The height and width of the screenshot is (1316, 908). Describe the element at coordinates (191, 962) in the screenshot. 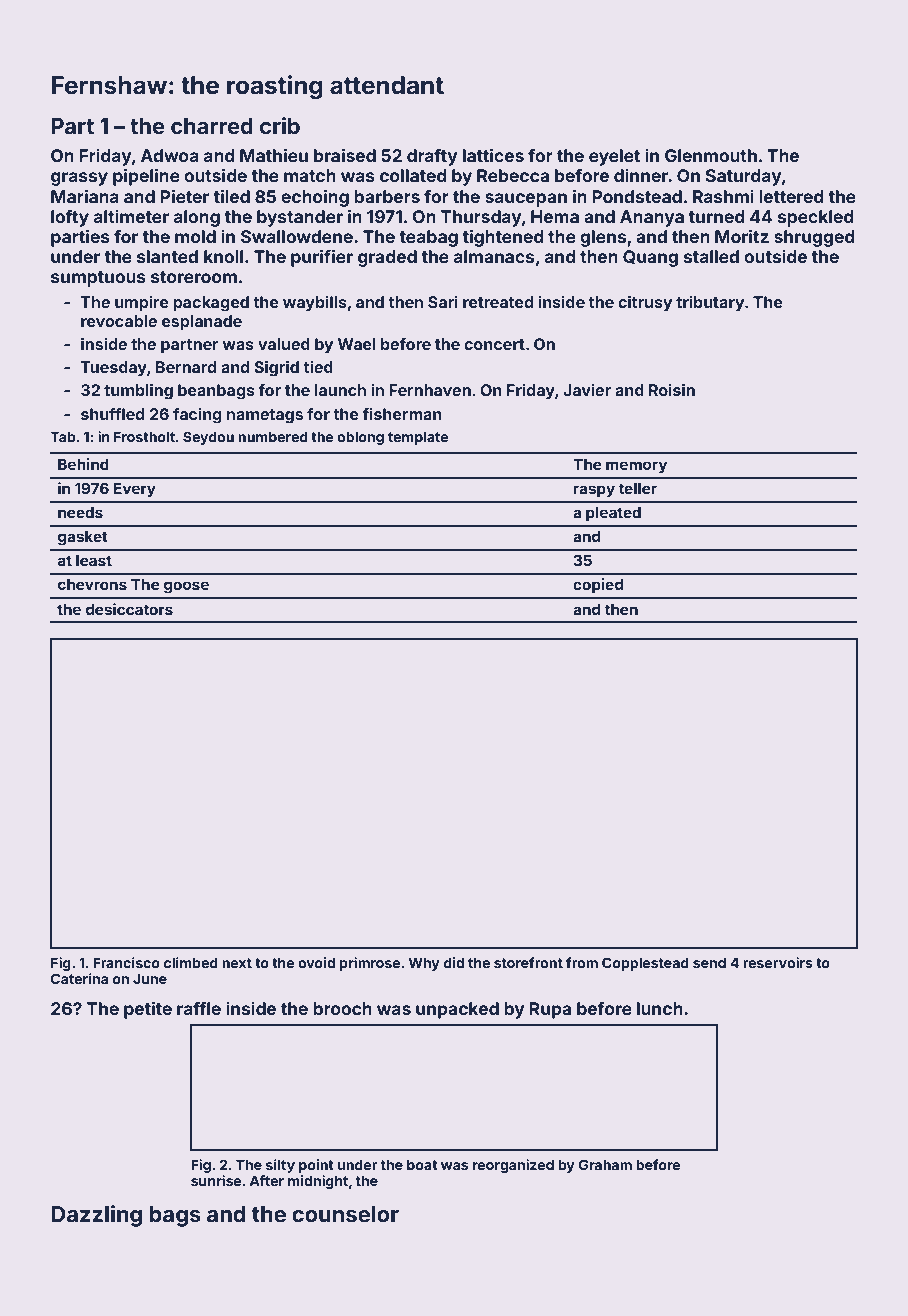

I see `climbed` at that location.
